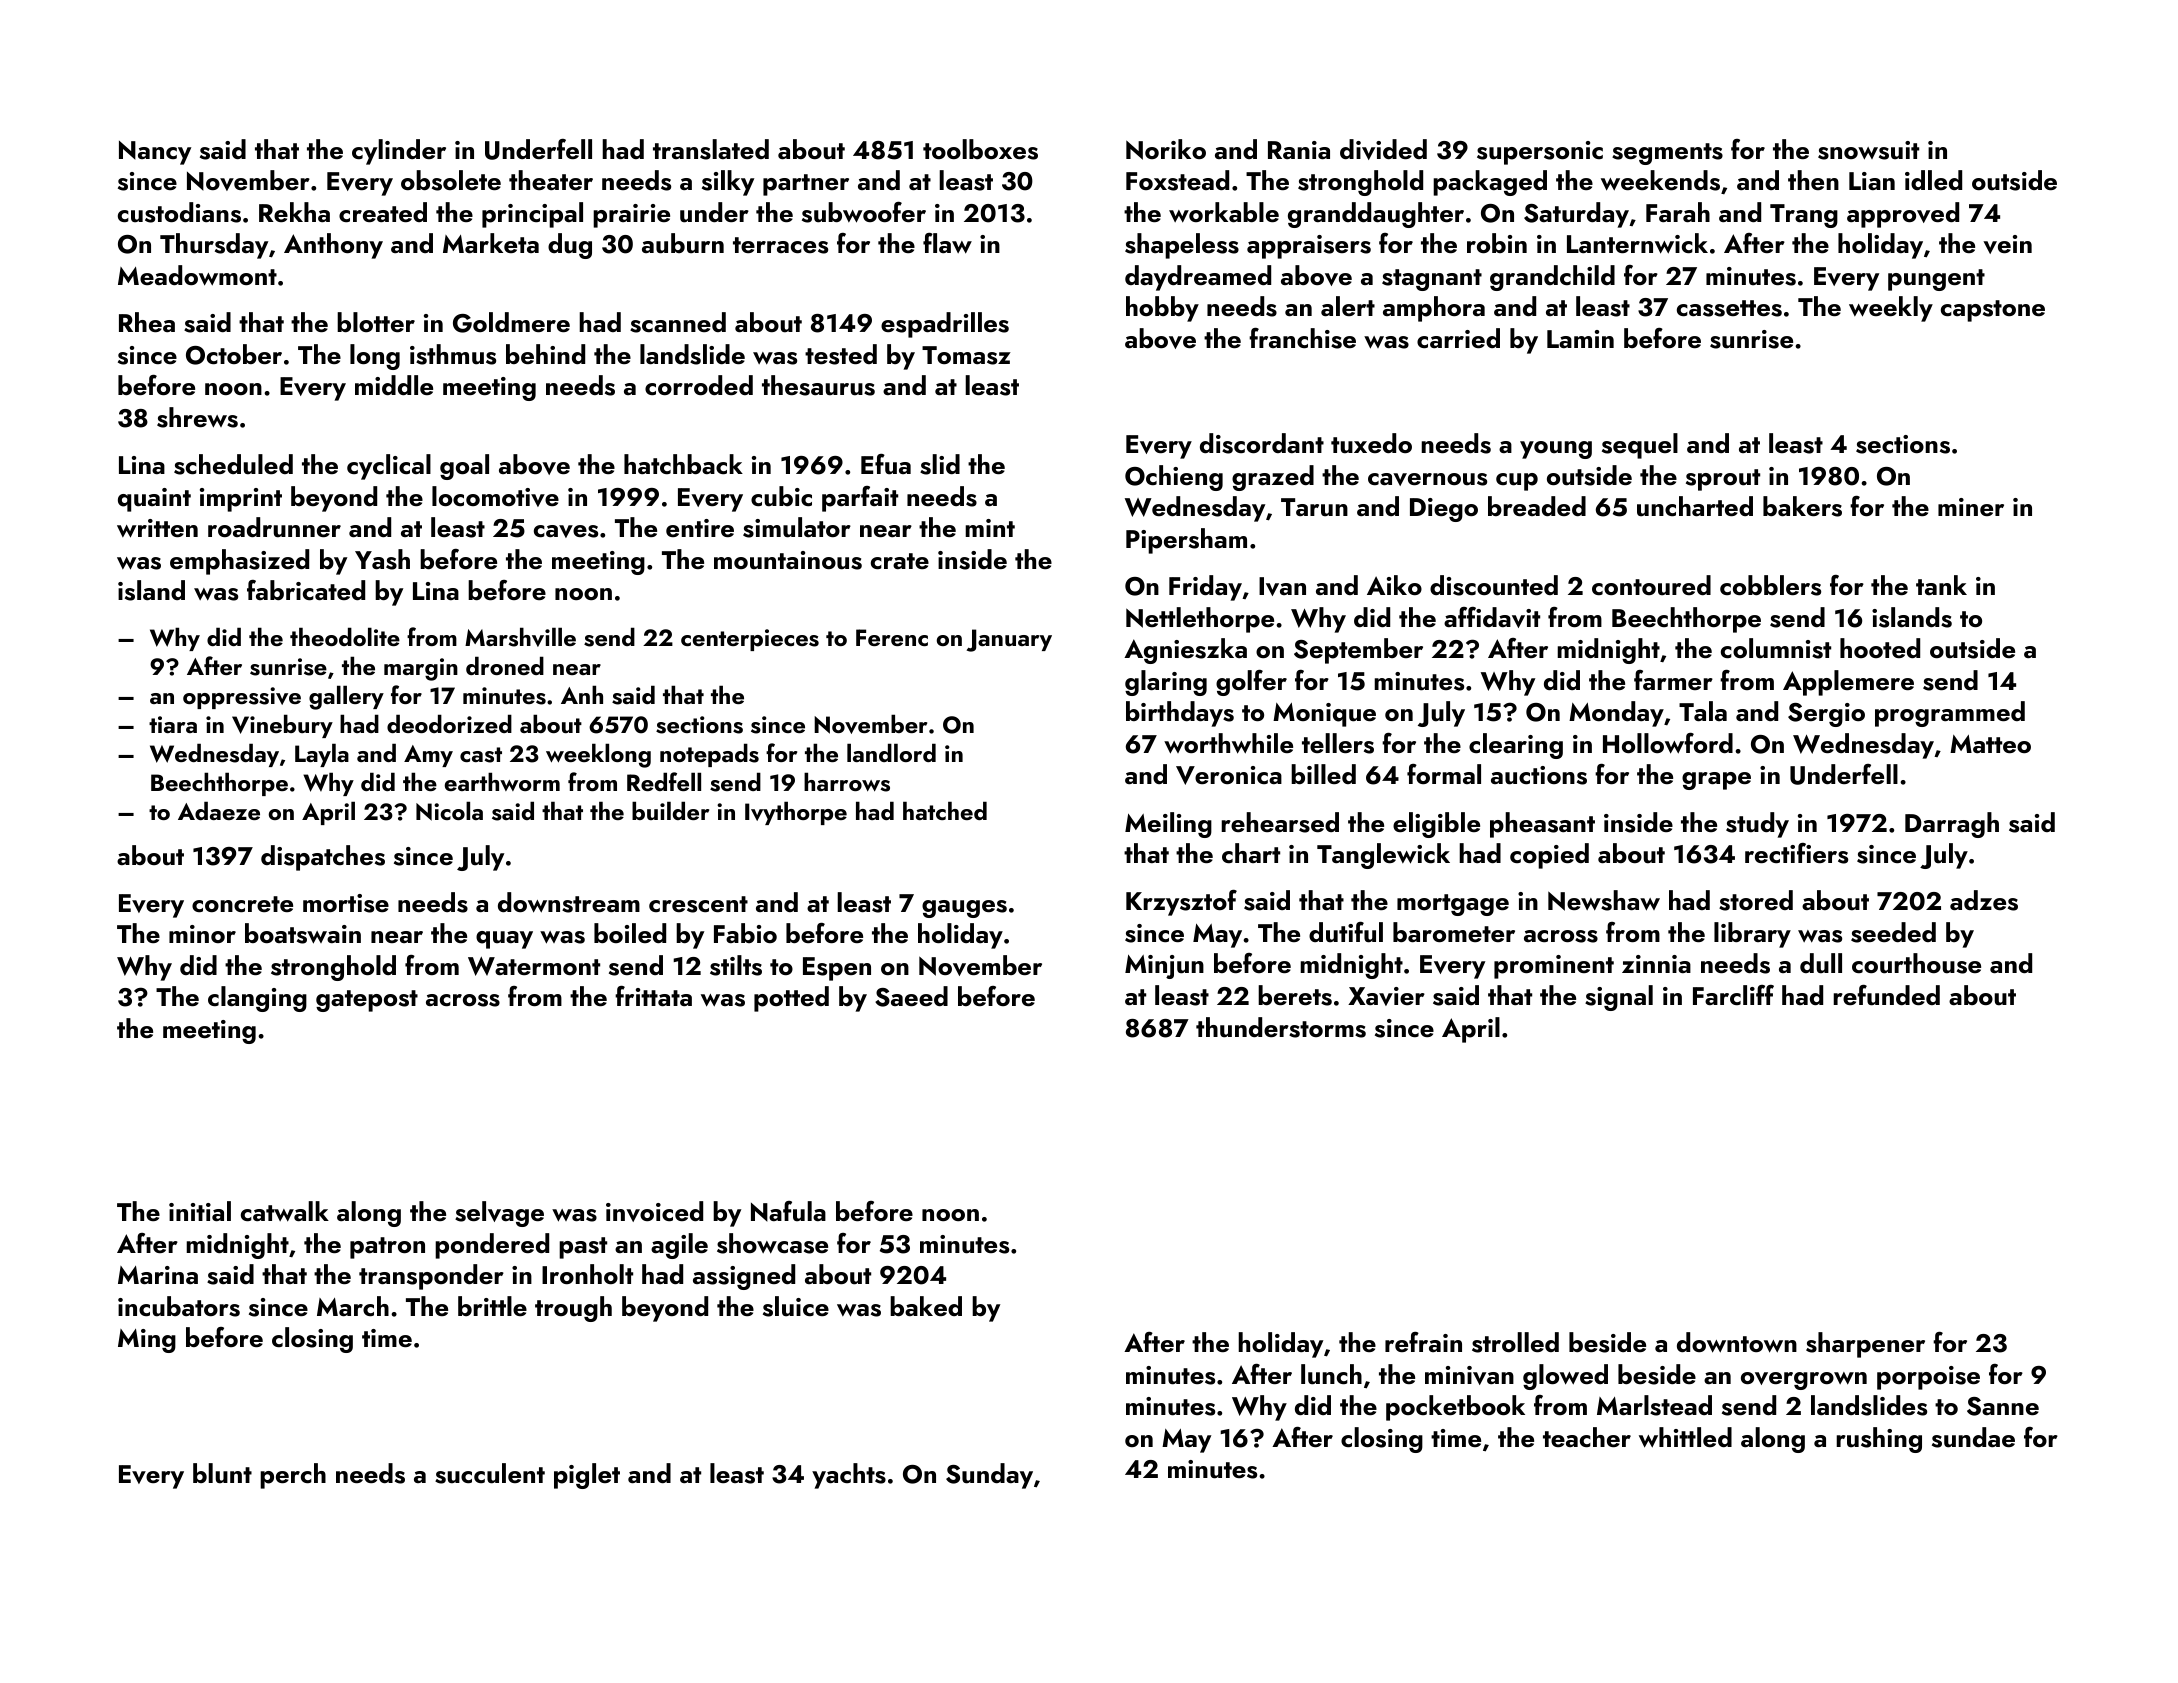  Describe the element at coordinates (155, 153) in the image. I see `Nancy` at that location.
